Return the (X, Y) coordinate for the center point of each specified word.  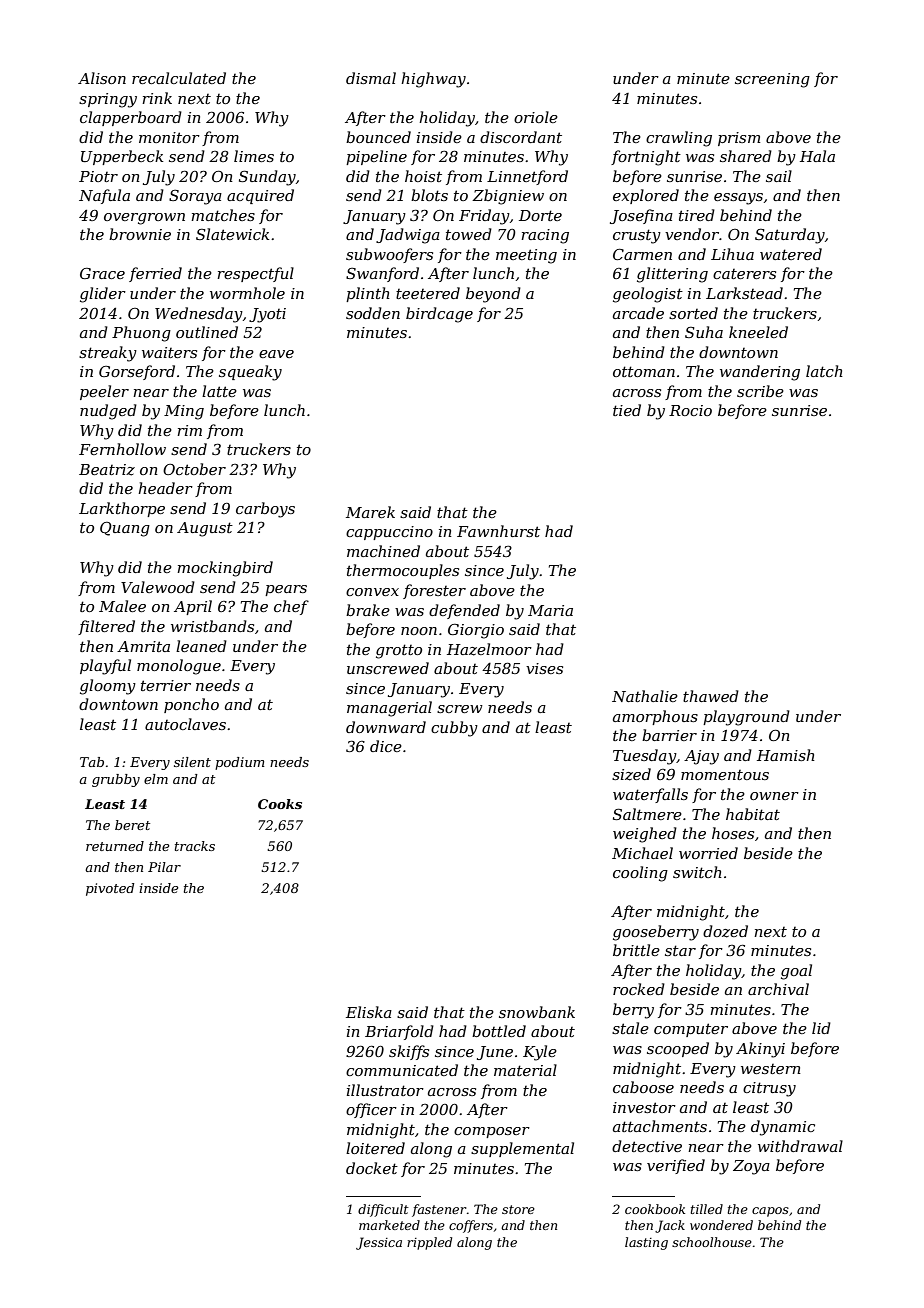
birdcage (439, 315)
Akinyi (760, 1050)
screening (772, 80)
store (518, 1209)
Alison (102, 78)
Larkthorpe (122, 509)
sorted (693, 313)
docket (372, 1168)
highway (433, 80)
